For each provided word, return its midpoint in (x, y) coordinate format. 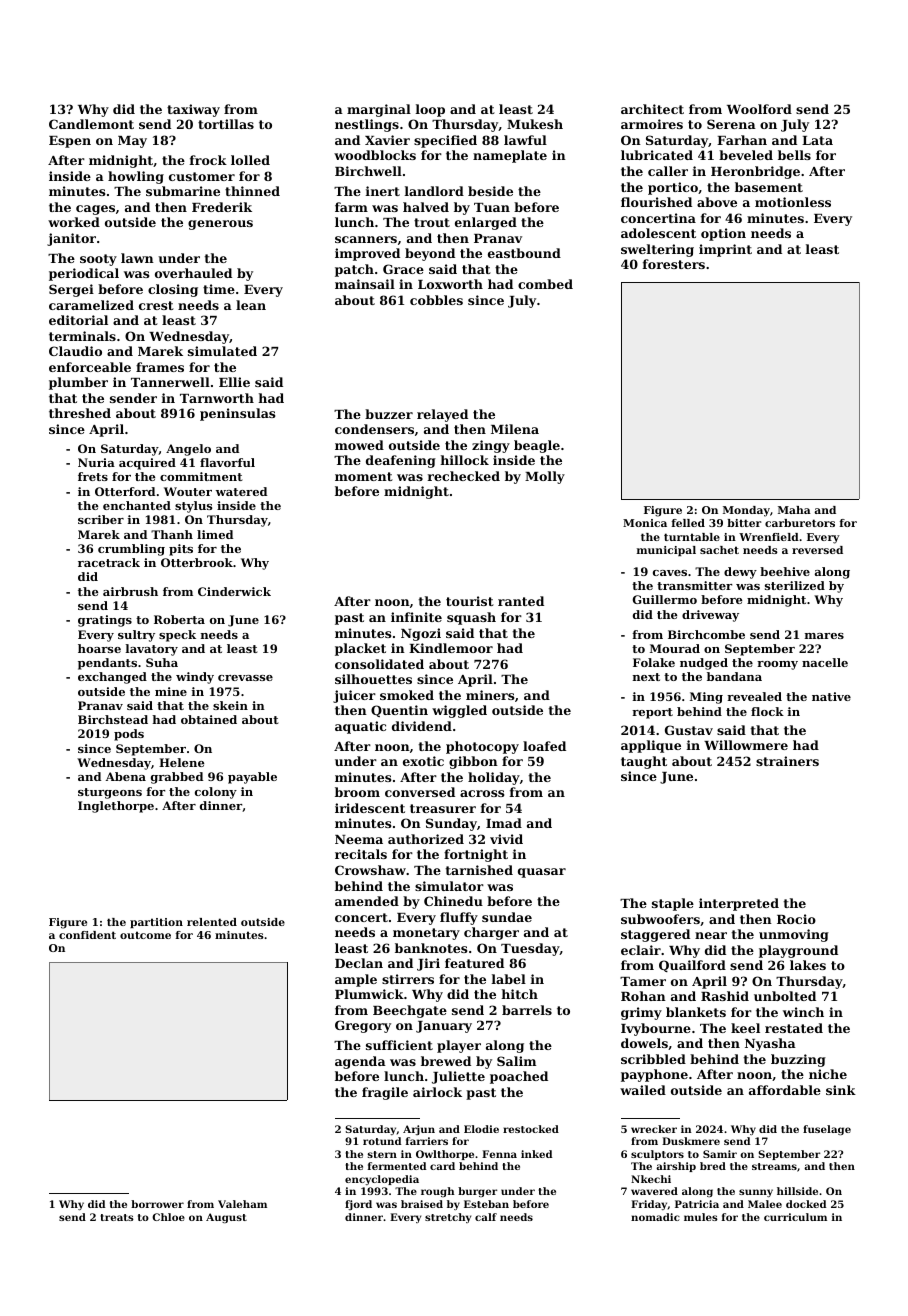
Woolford (759, 109)
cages (95, 210)
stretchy (448, 1218)
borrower (157, 1204)
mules (701, 1217)
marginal (379, 110)
